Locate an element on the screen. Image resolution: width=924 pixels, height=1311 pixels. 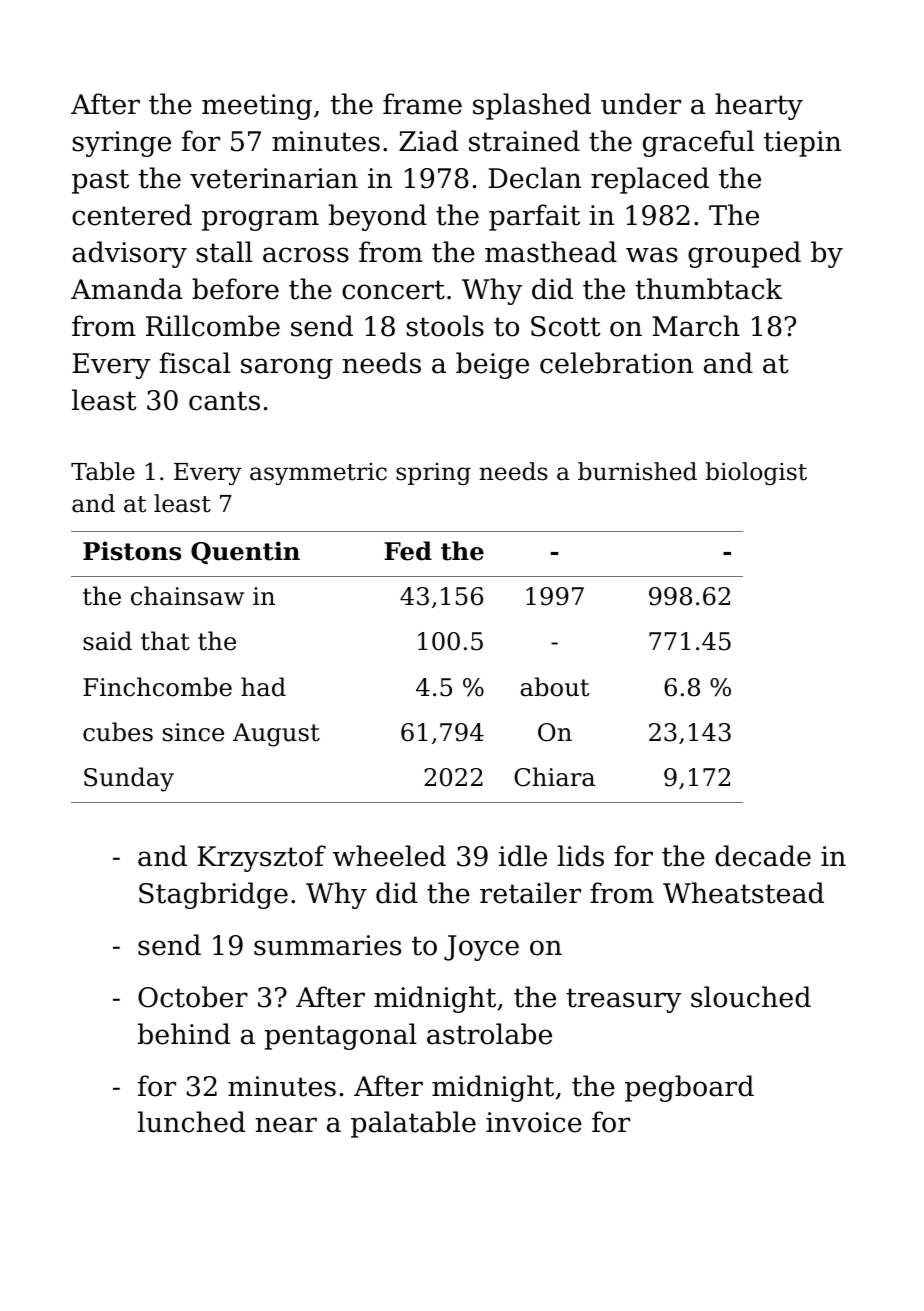
treasury is located at coordinates (624, 1000).
